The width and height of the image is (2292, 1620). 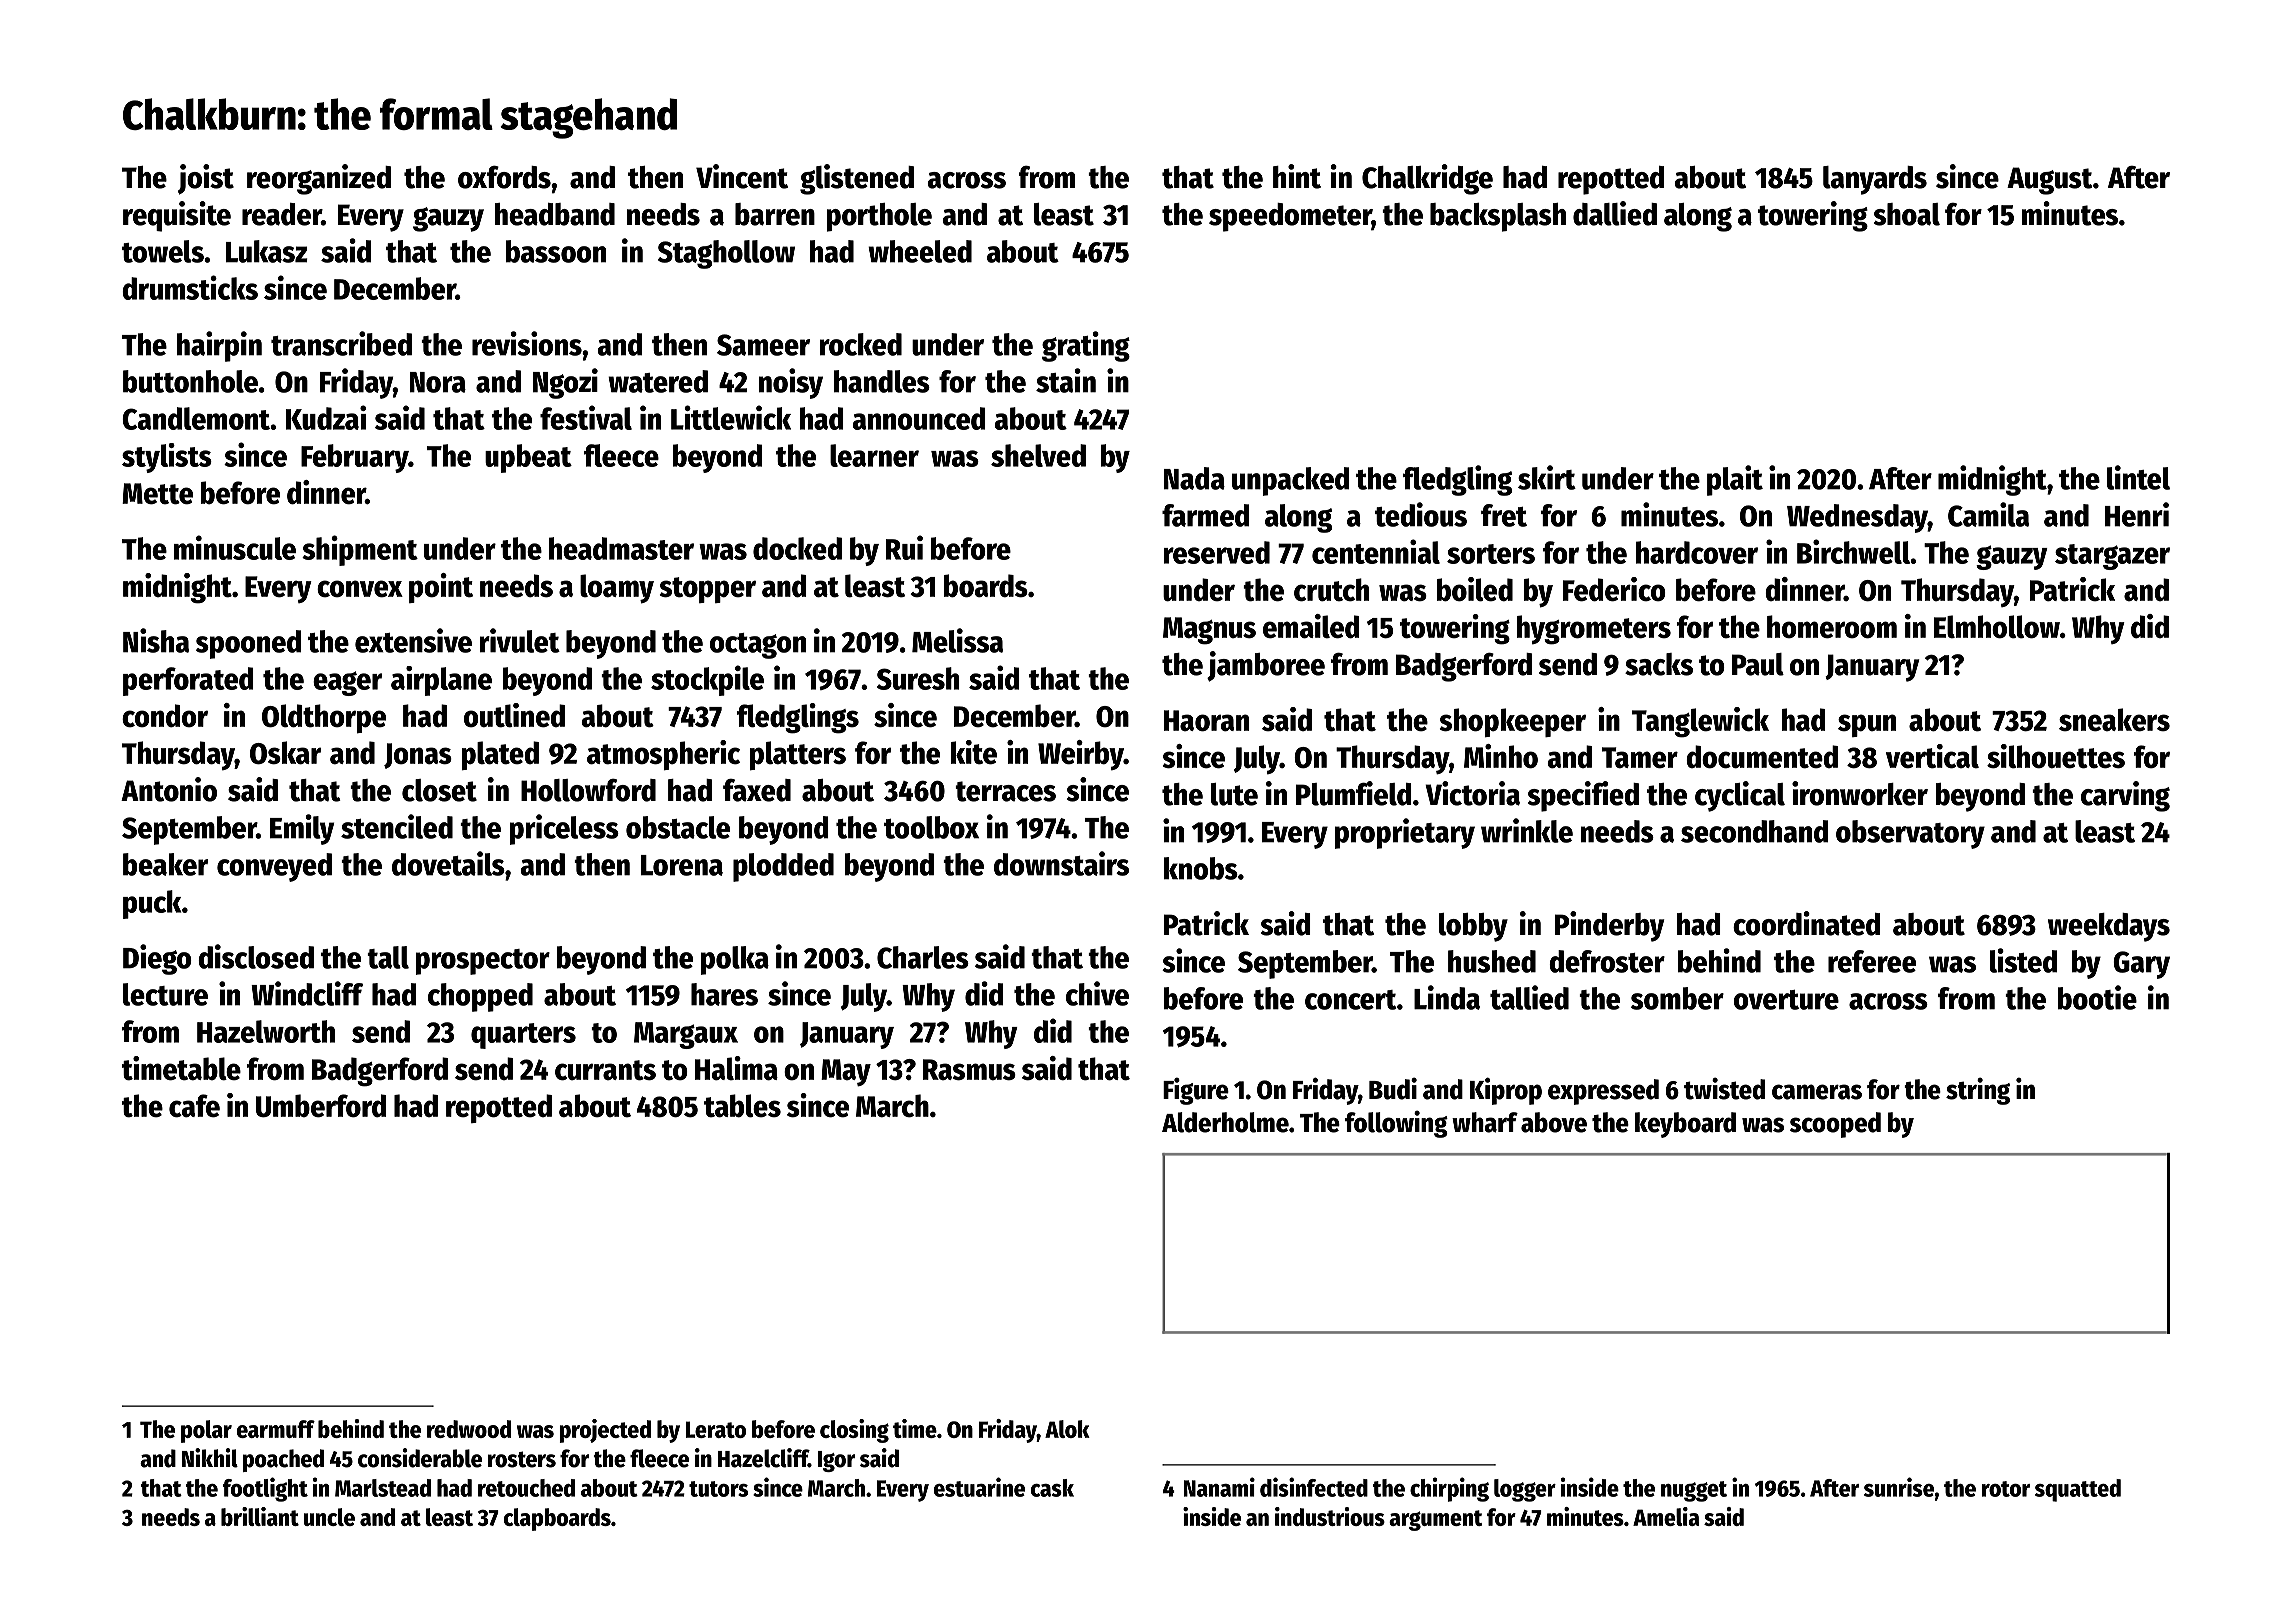 I want to click on dallied, so click(x=1615, y=213).
